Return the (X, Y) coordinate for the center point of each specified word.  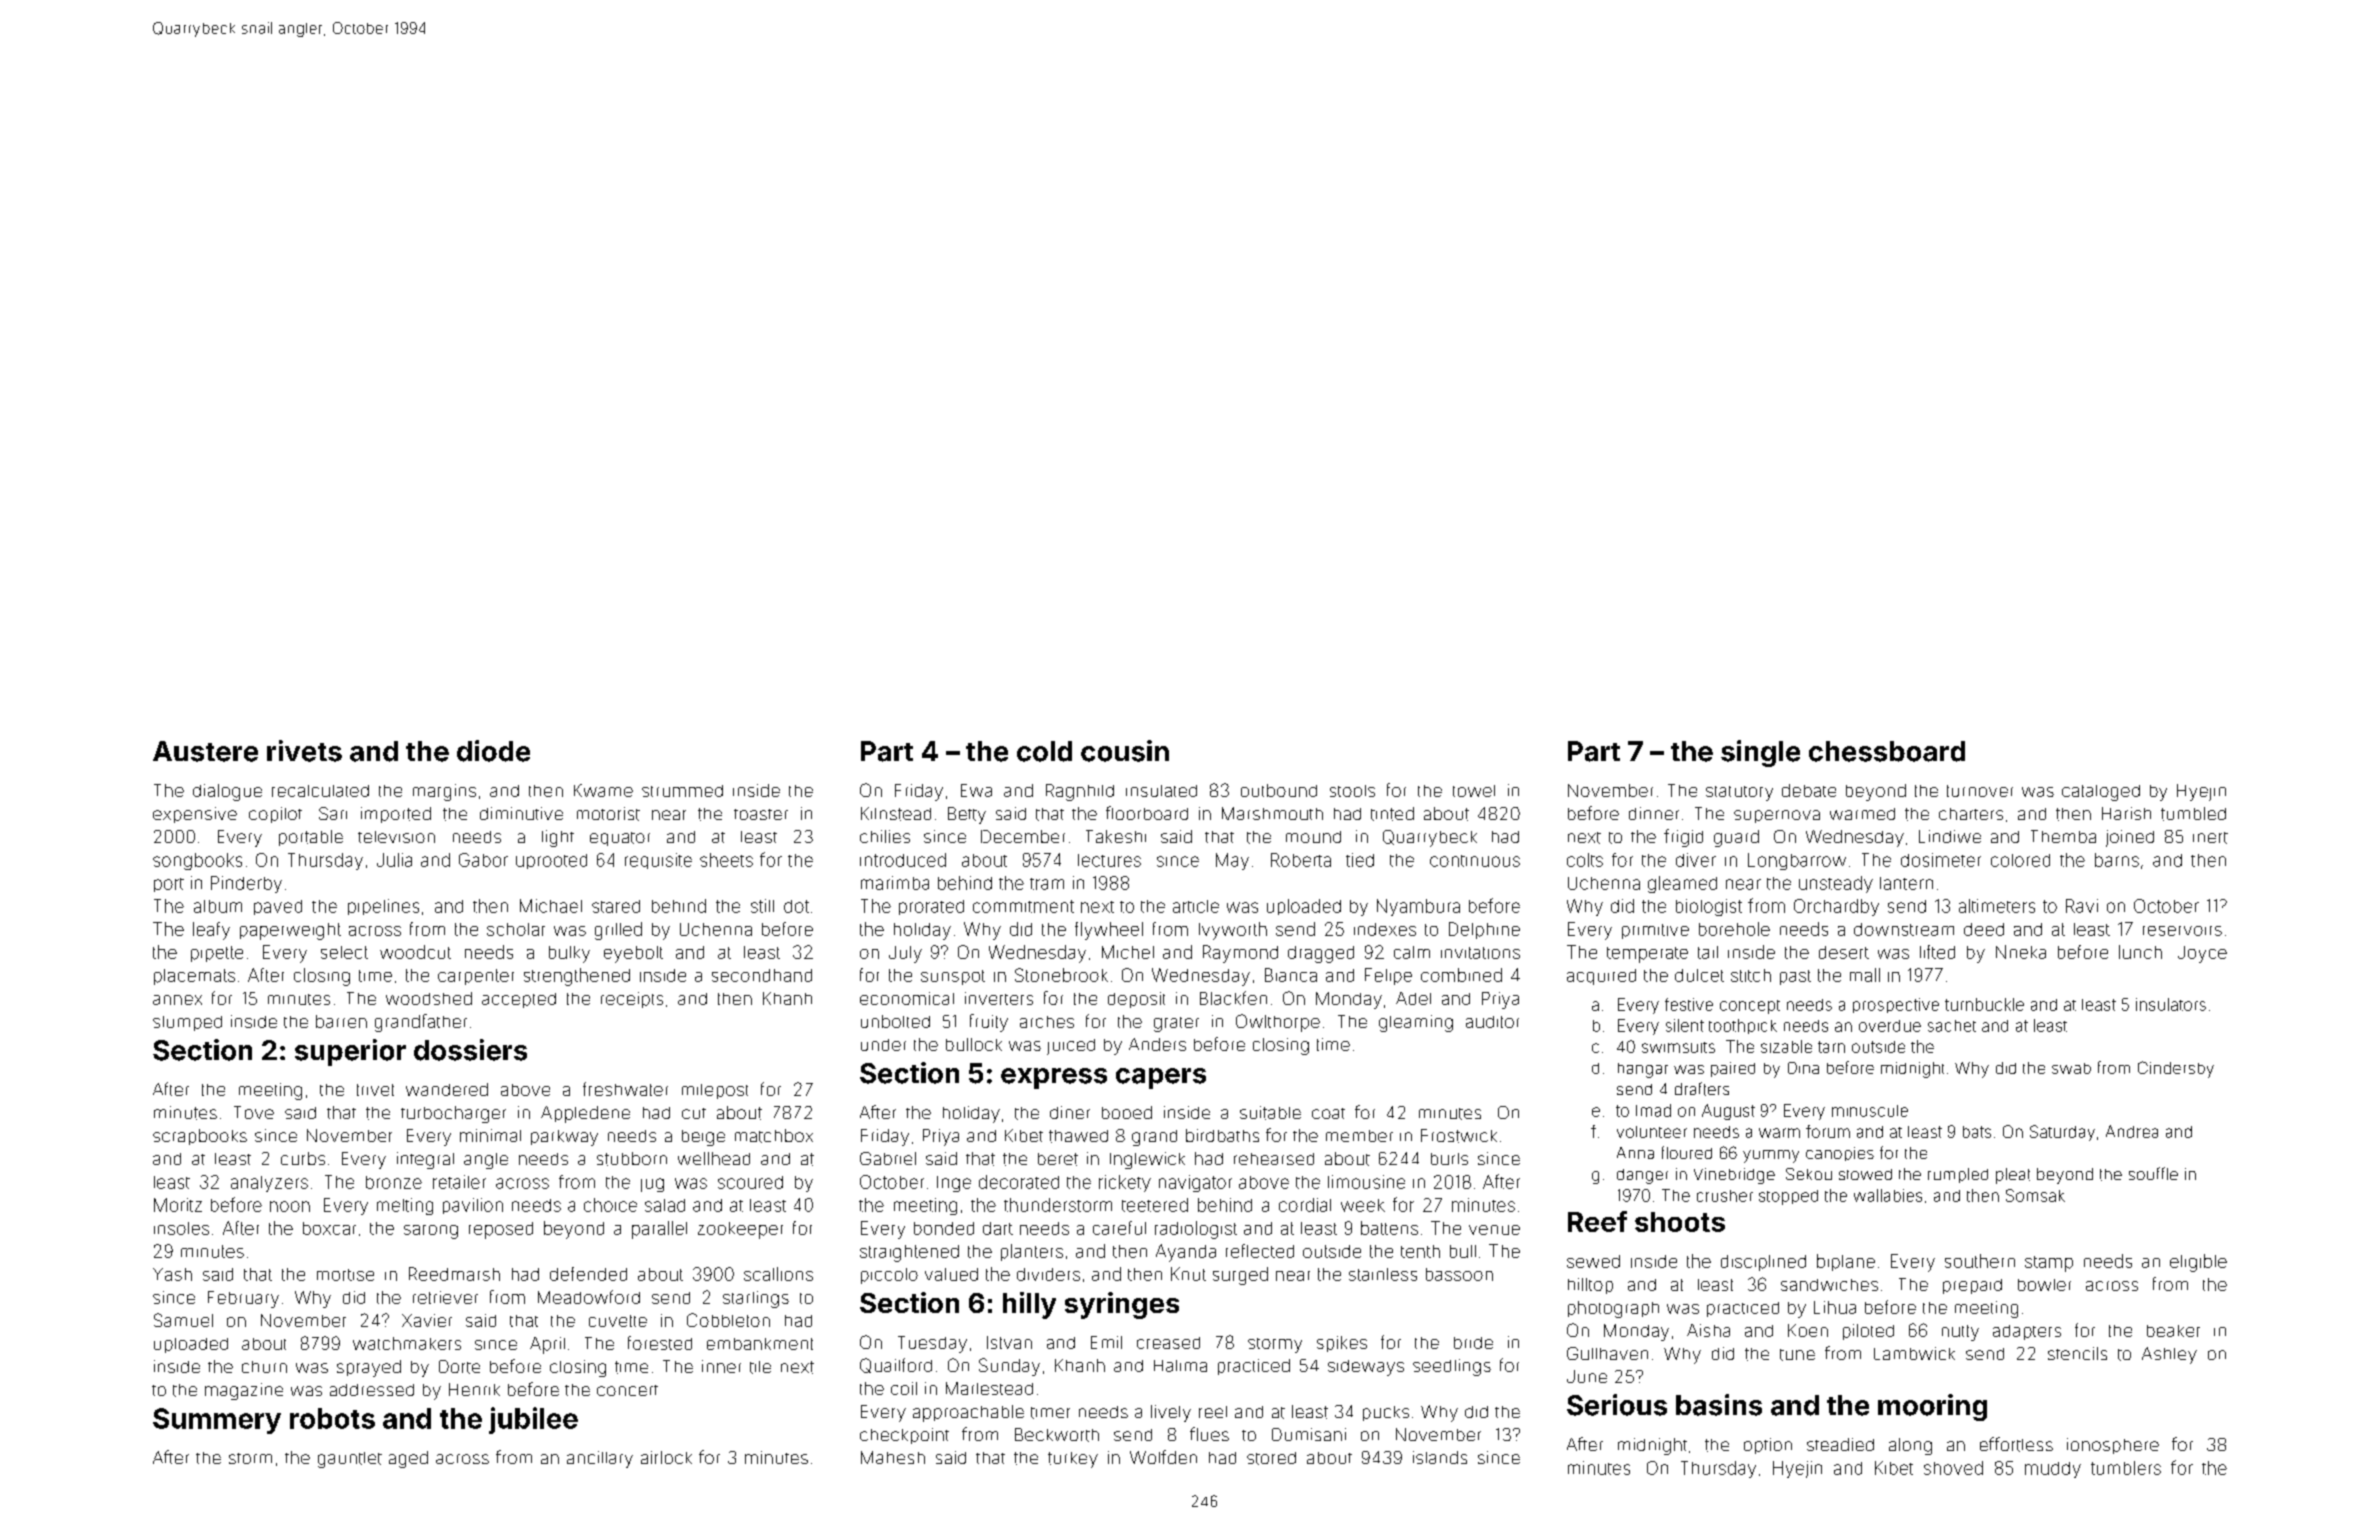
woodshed (429, 998)
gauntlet (350, 1460)
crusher (1725, 1196)
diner (1070, 1112)
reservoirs (2182, 931)
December (1023, 836)
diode (493, 751)
